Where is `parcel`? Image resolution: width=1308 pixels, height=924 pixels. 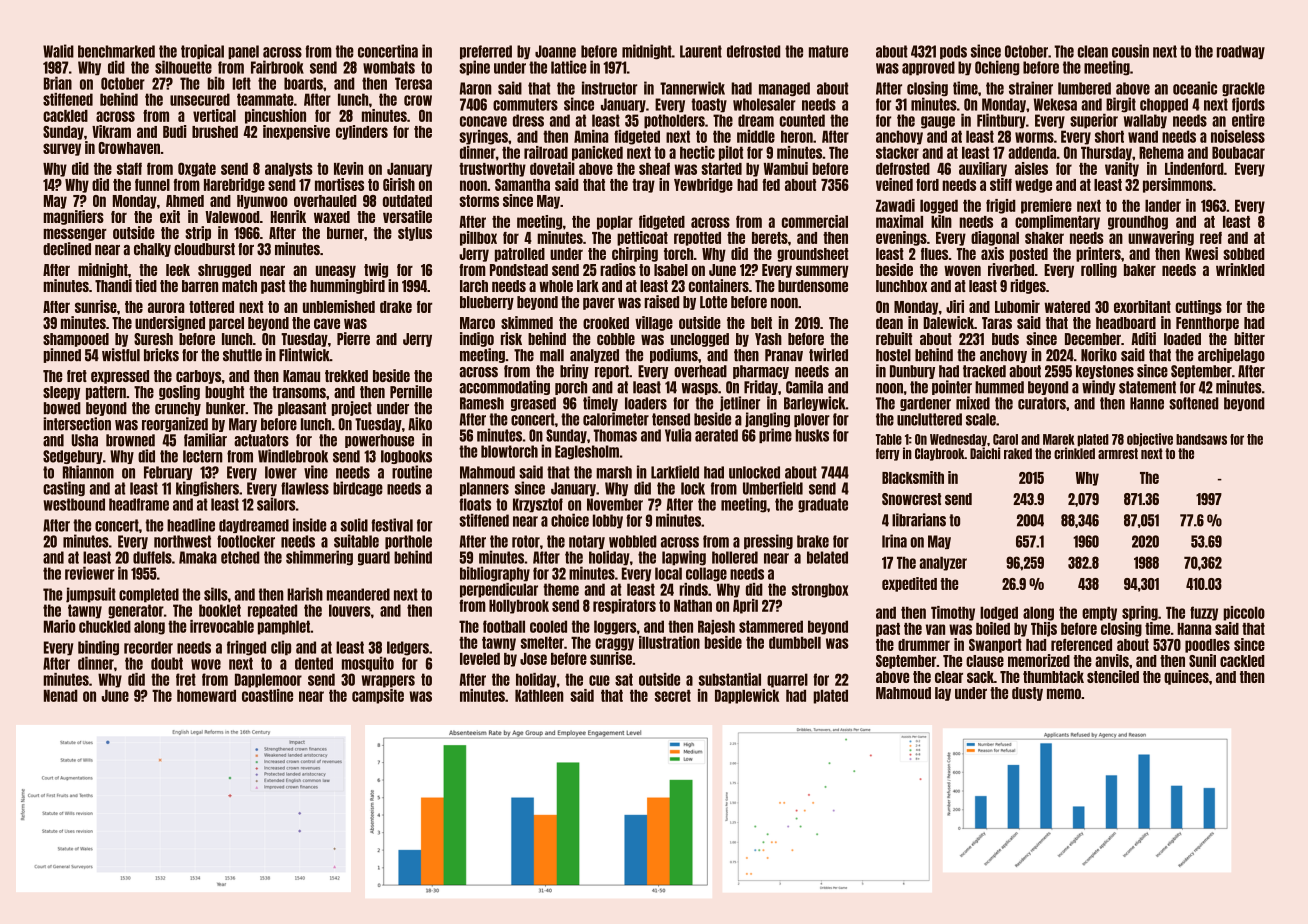 parcel is located at coordinates (226, 324).
